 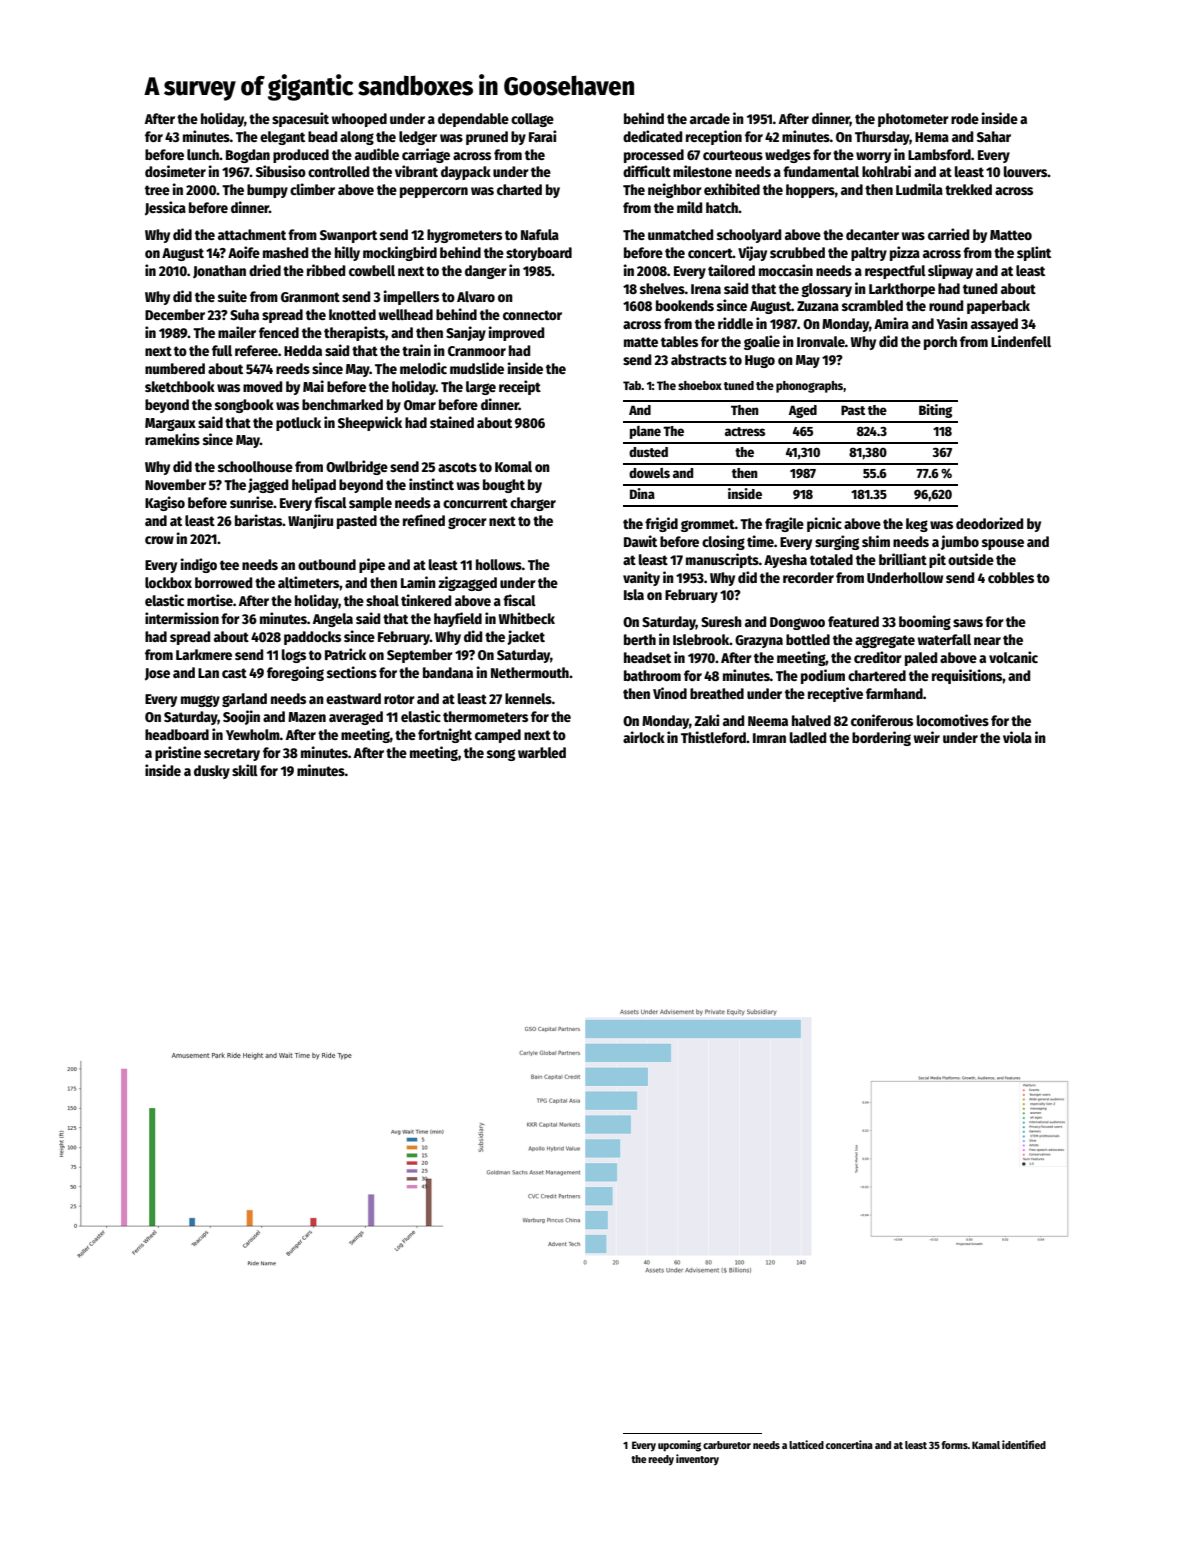 I want to click on full, so click(x=222, y=350).
